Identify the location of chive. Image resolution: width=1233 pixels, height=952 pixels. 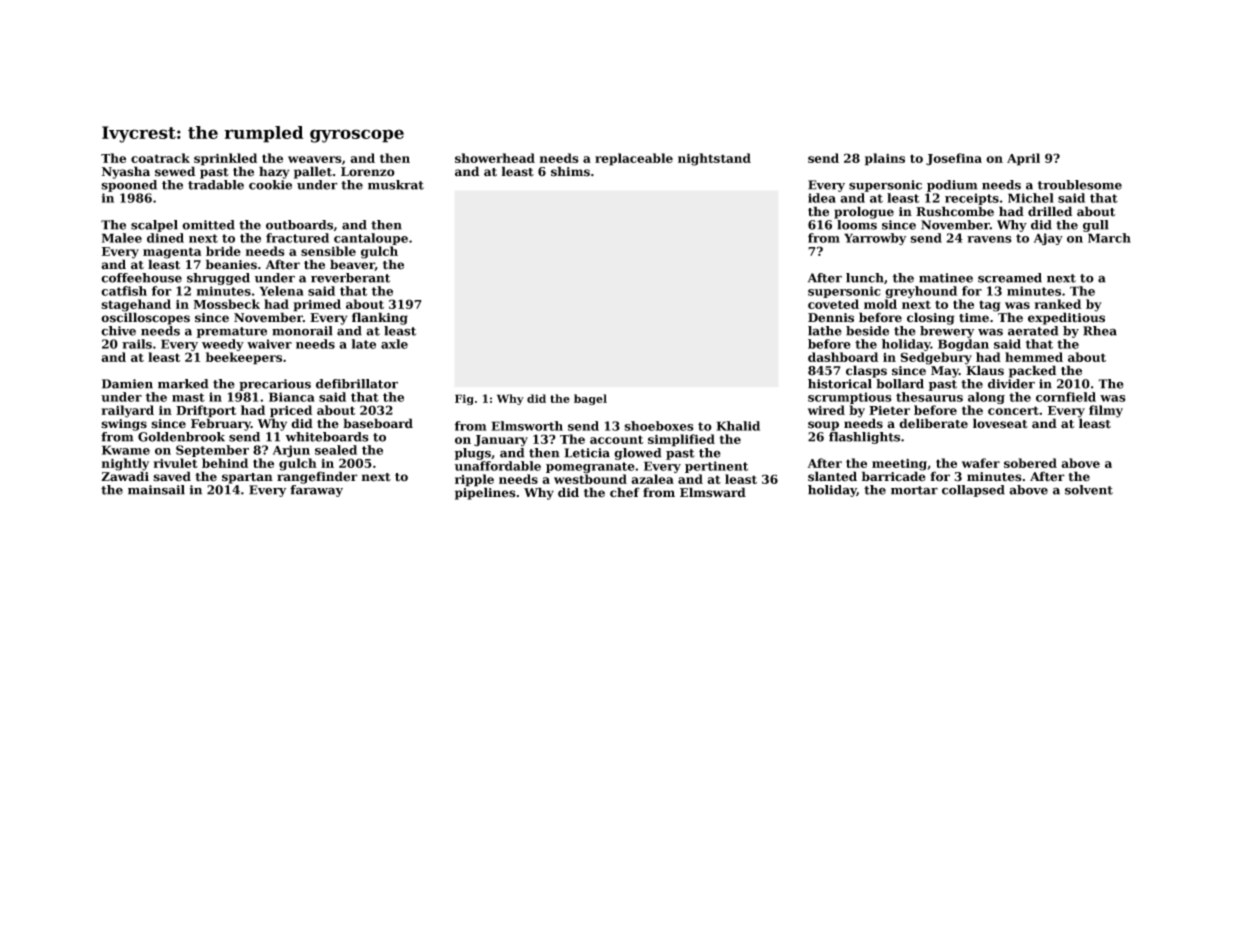
(118, 331).
